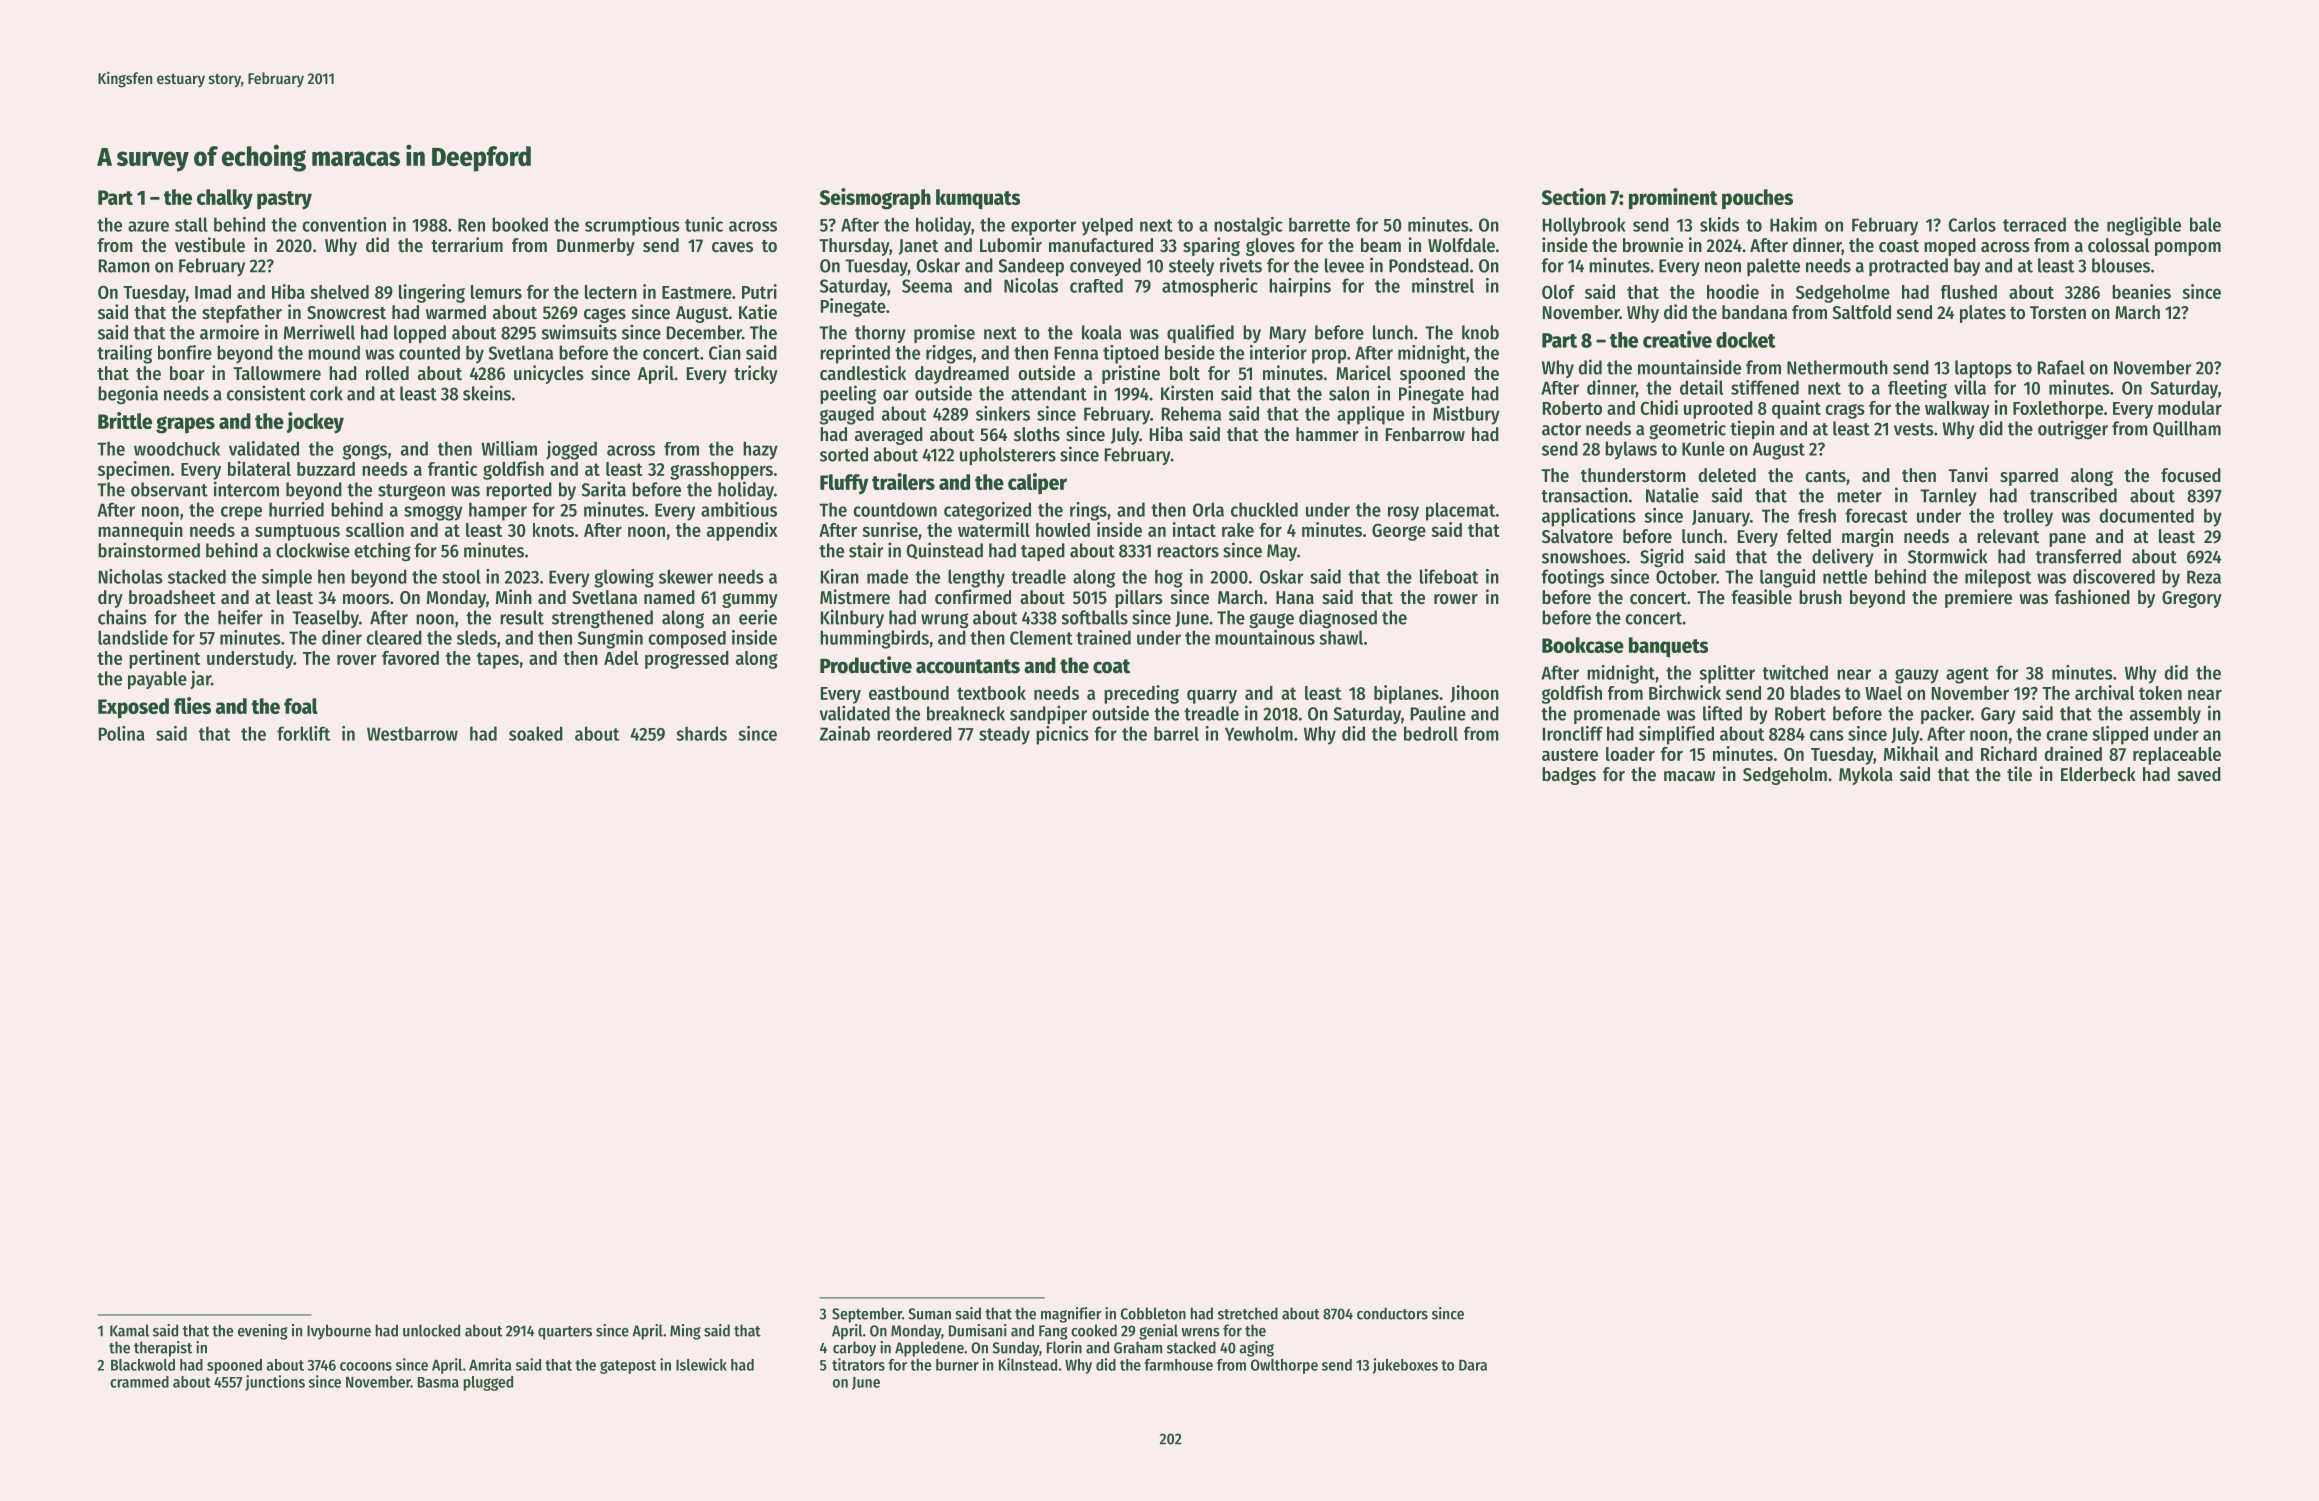 This page has height=1501, width=2319. Describe the element at coordinates (1191, 413) in the page. I see `Rehema` at that location.
